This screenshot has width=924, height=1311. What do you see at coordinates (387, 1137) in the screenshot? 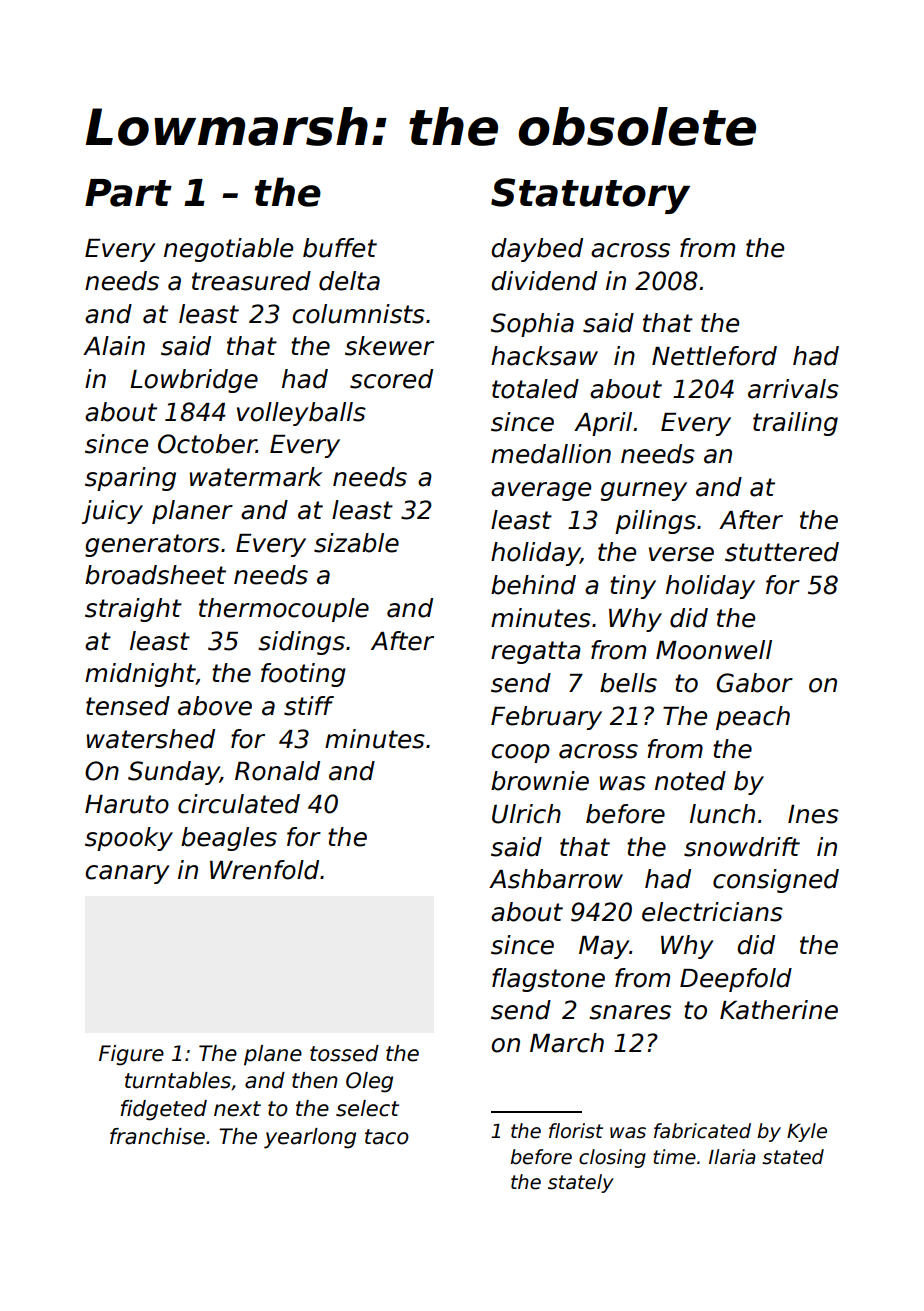
I see `taco` at bounding box center [387, 1137].
